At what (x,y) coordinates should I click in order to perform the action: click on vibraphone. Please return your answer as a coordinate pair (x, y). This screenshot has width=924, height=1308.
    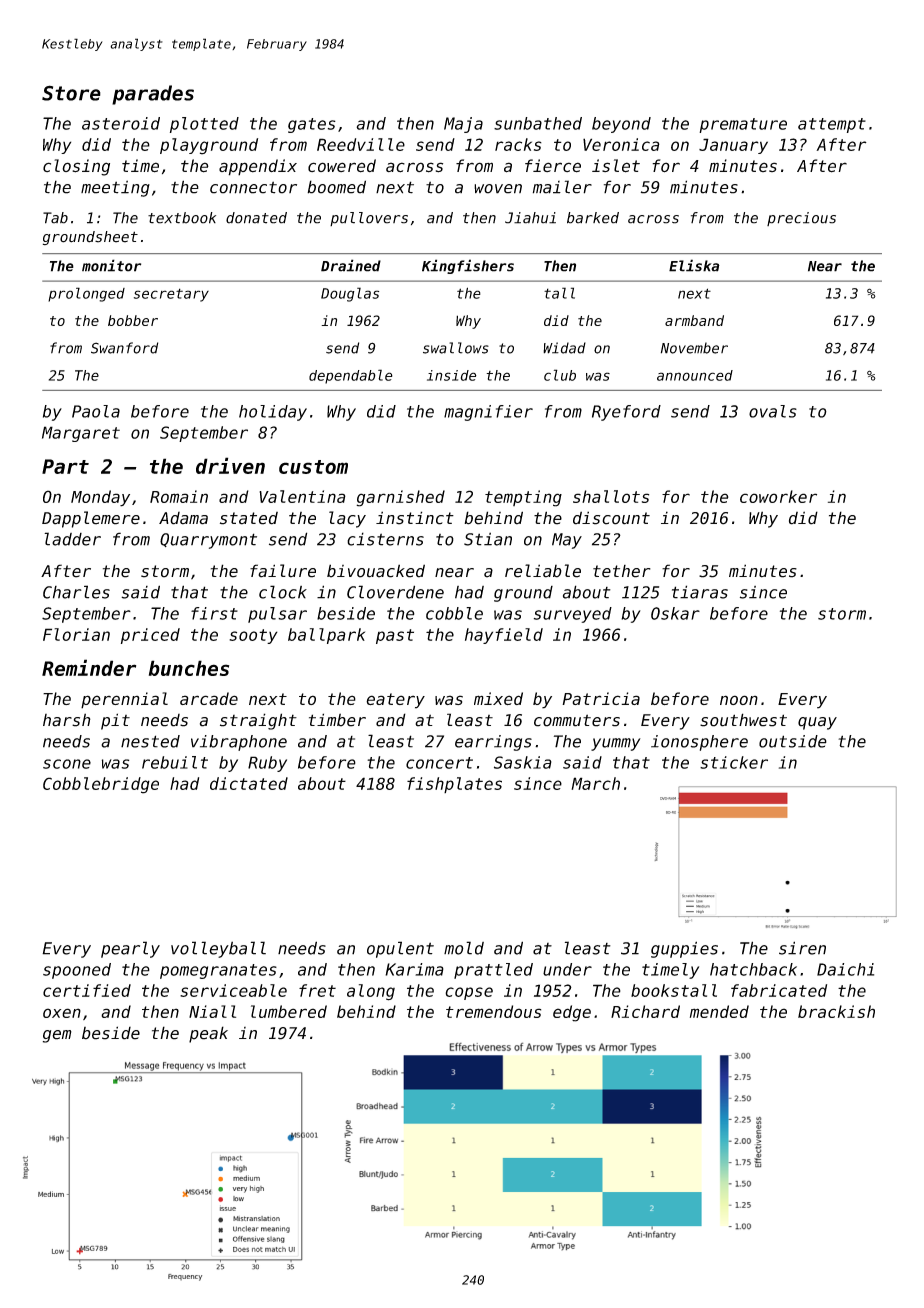
    Looking at the image, I should click on (239, 743).
